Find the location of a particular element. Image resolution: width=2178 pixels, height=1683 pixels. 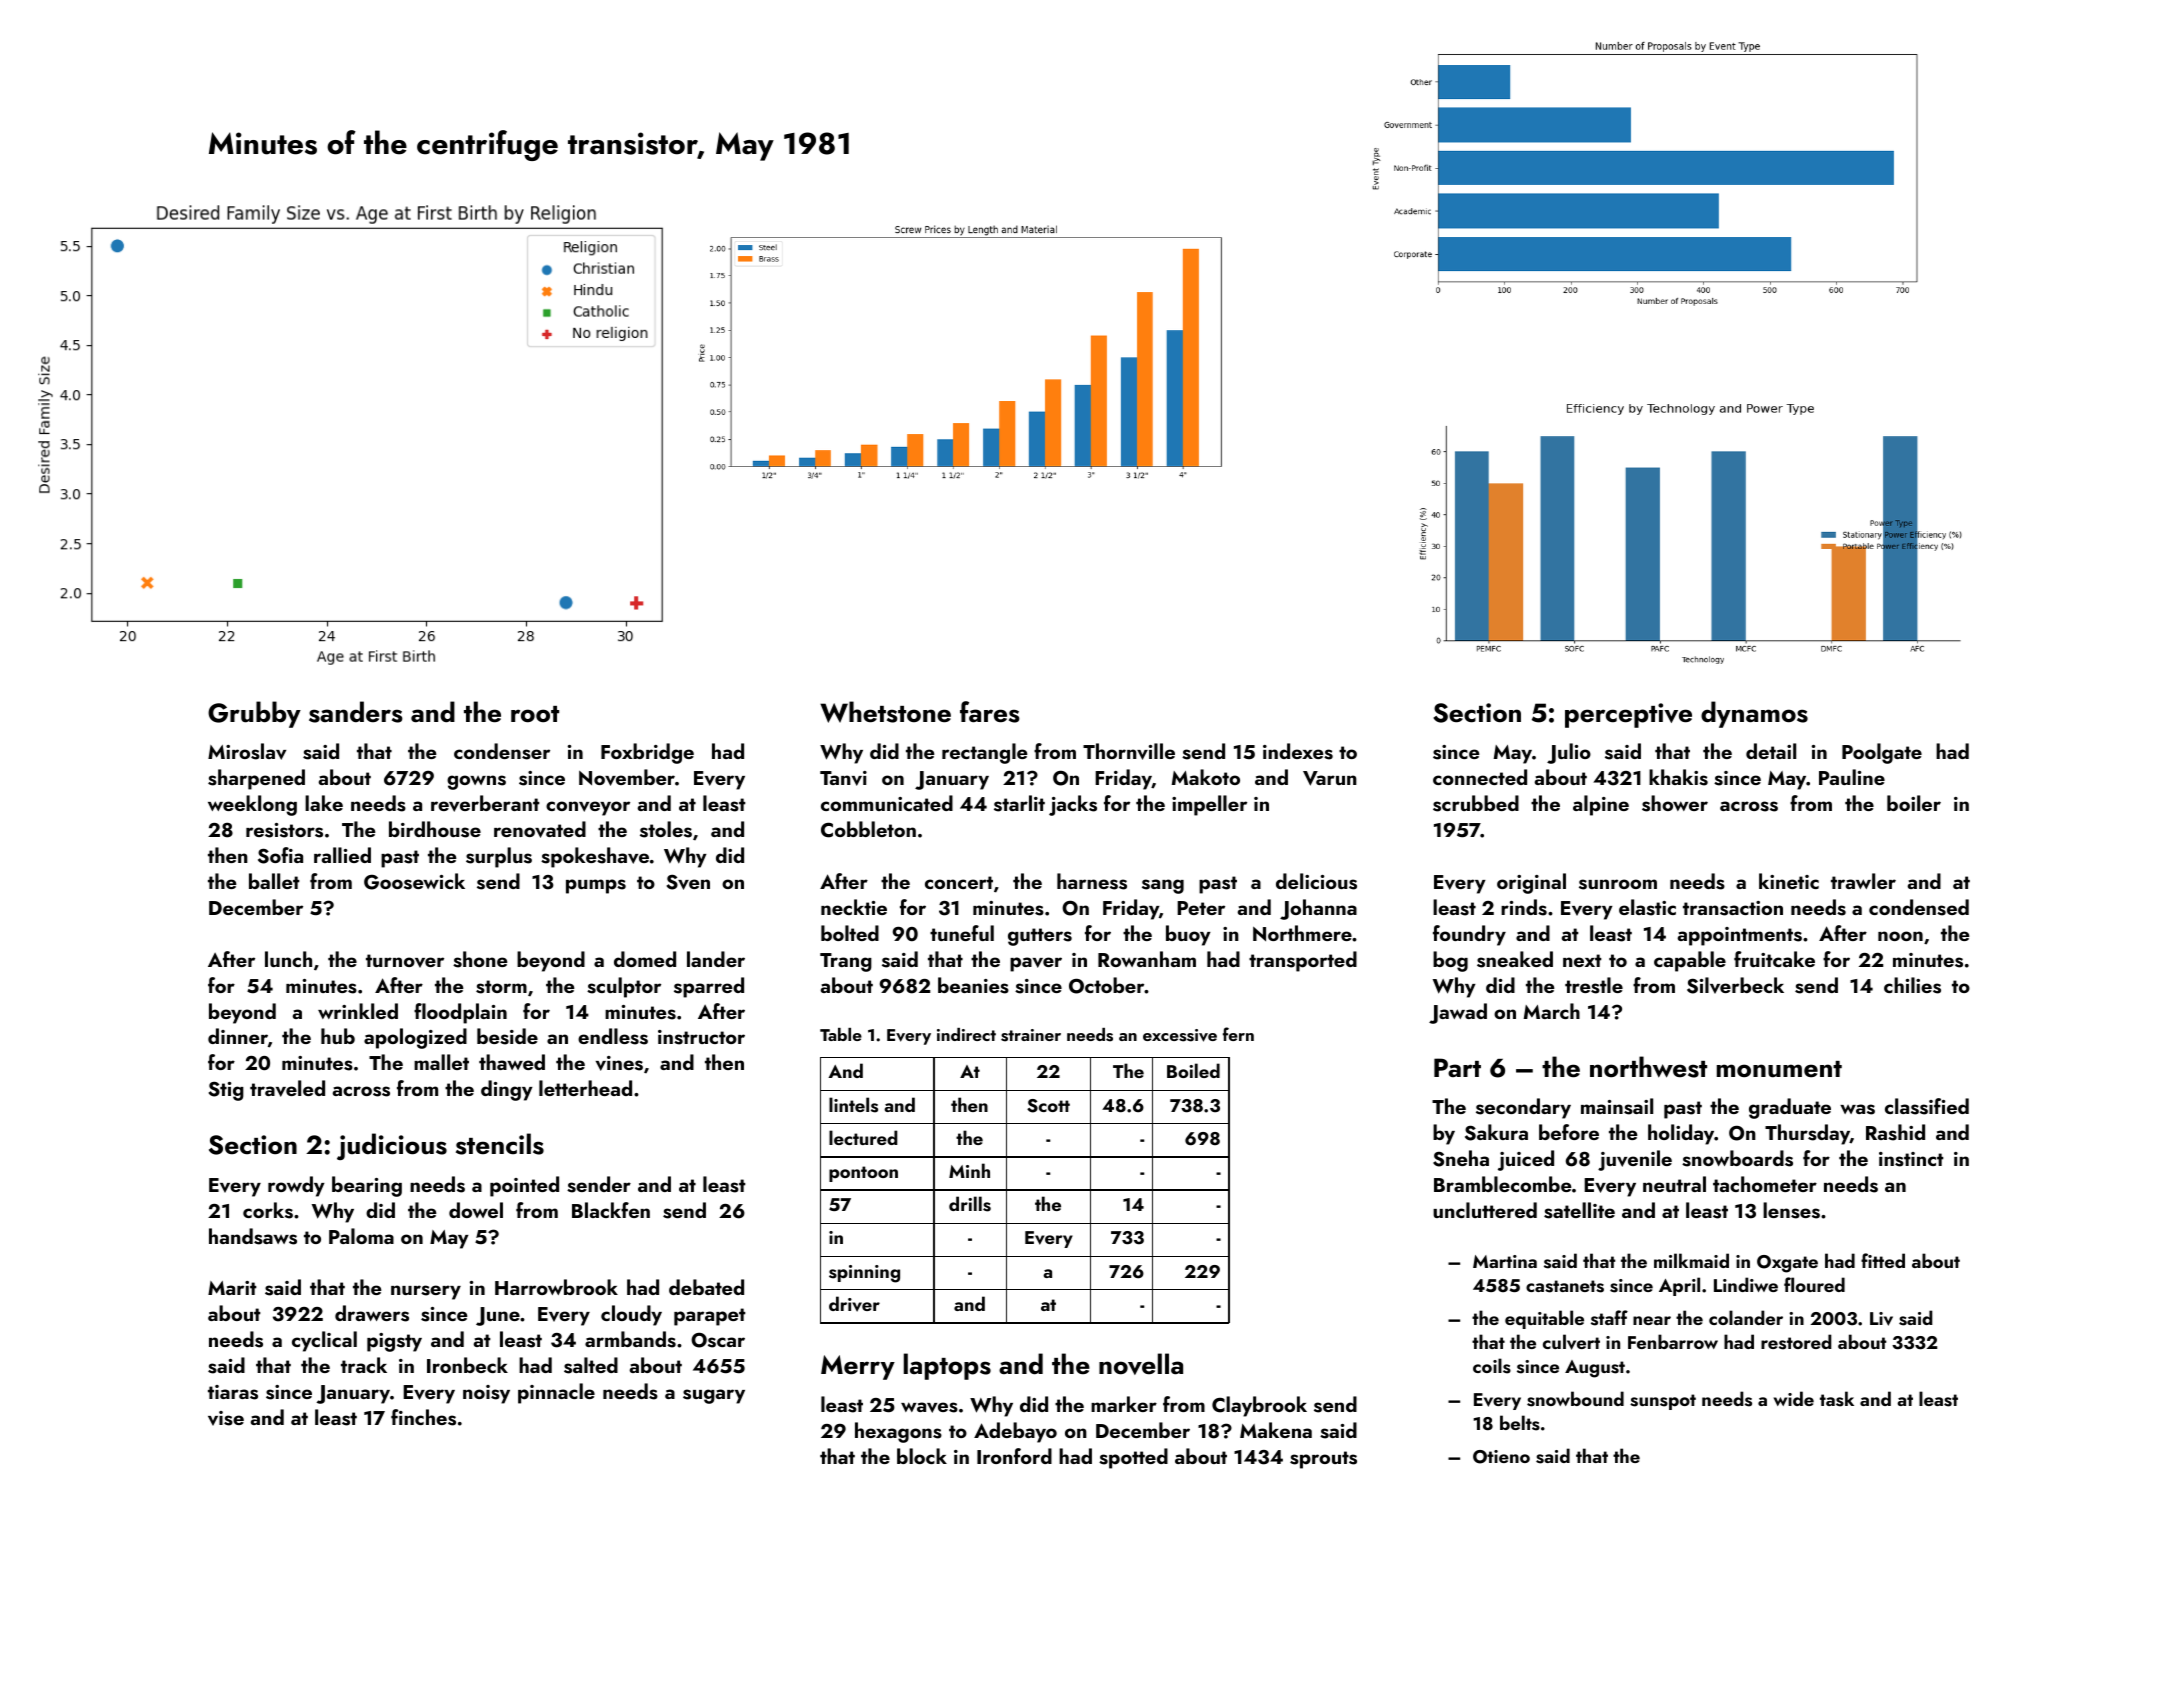

classified is located at coordinates (1927, 1106).
